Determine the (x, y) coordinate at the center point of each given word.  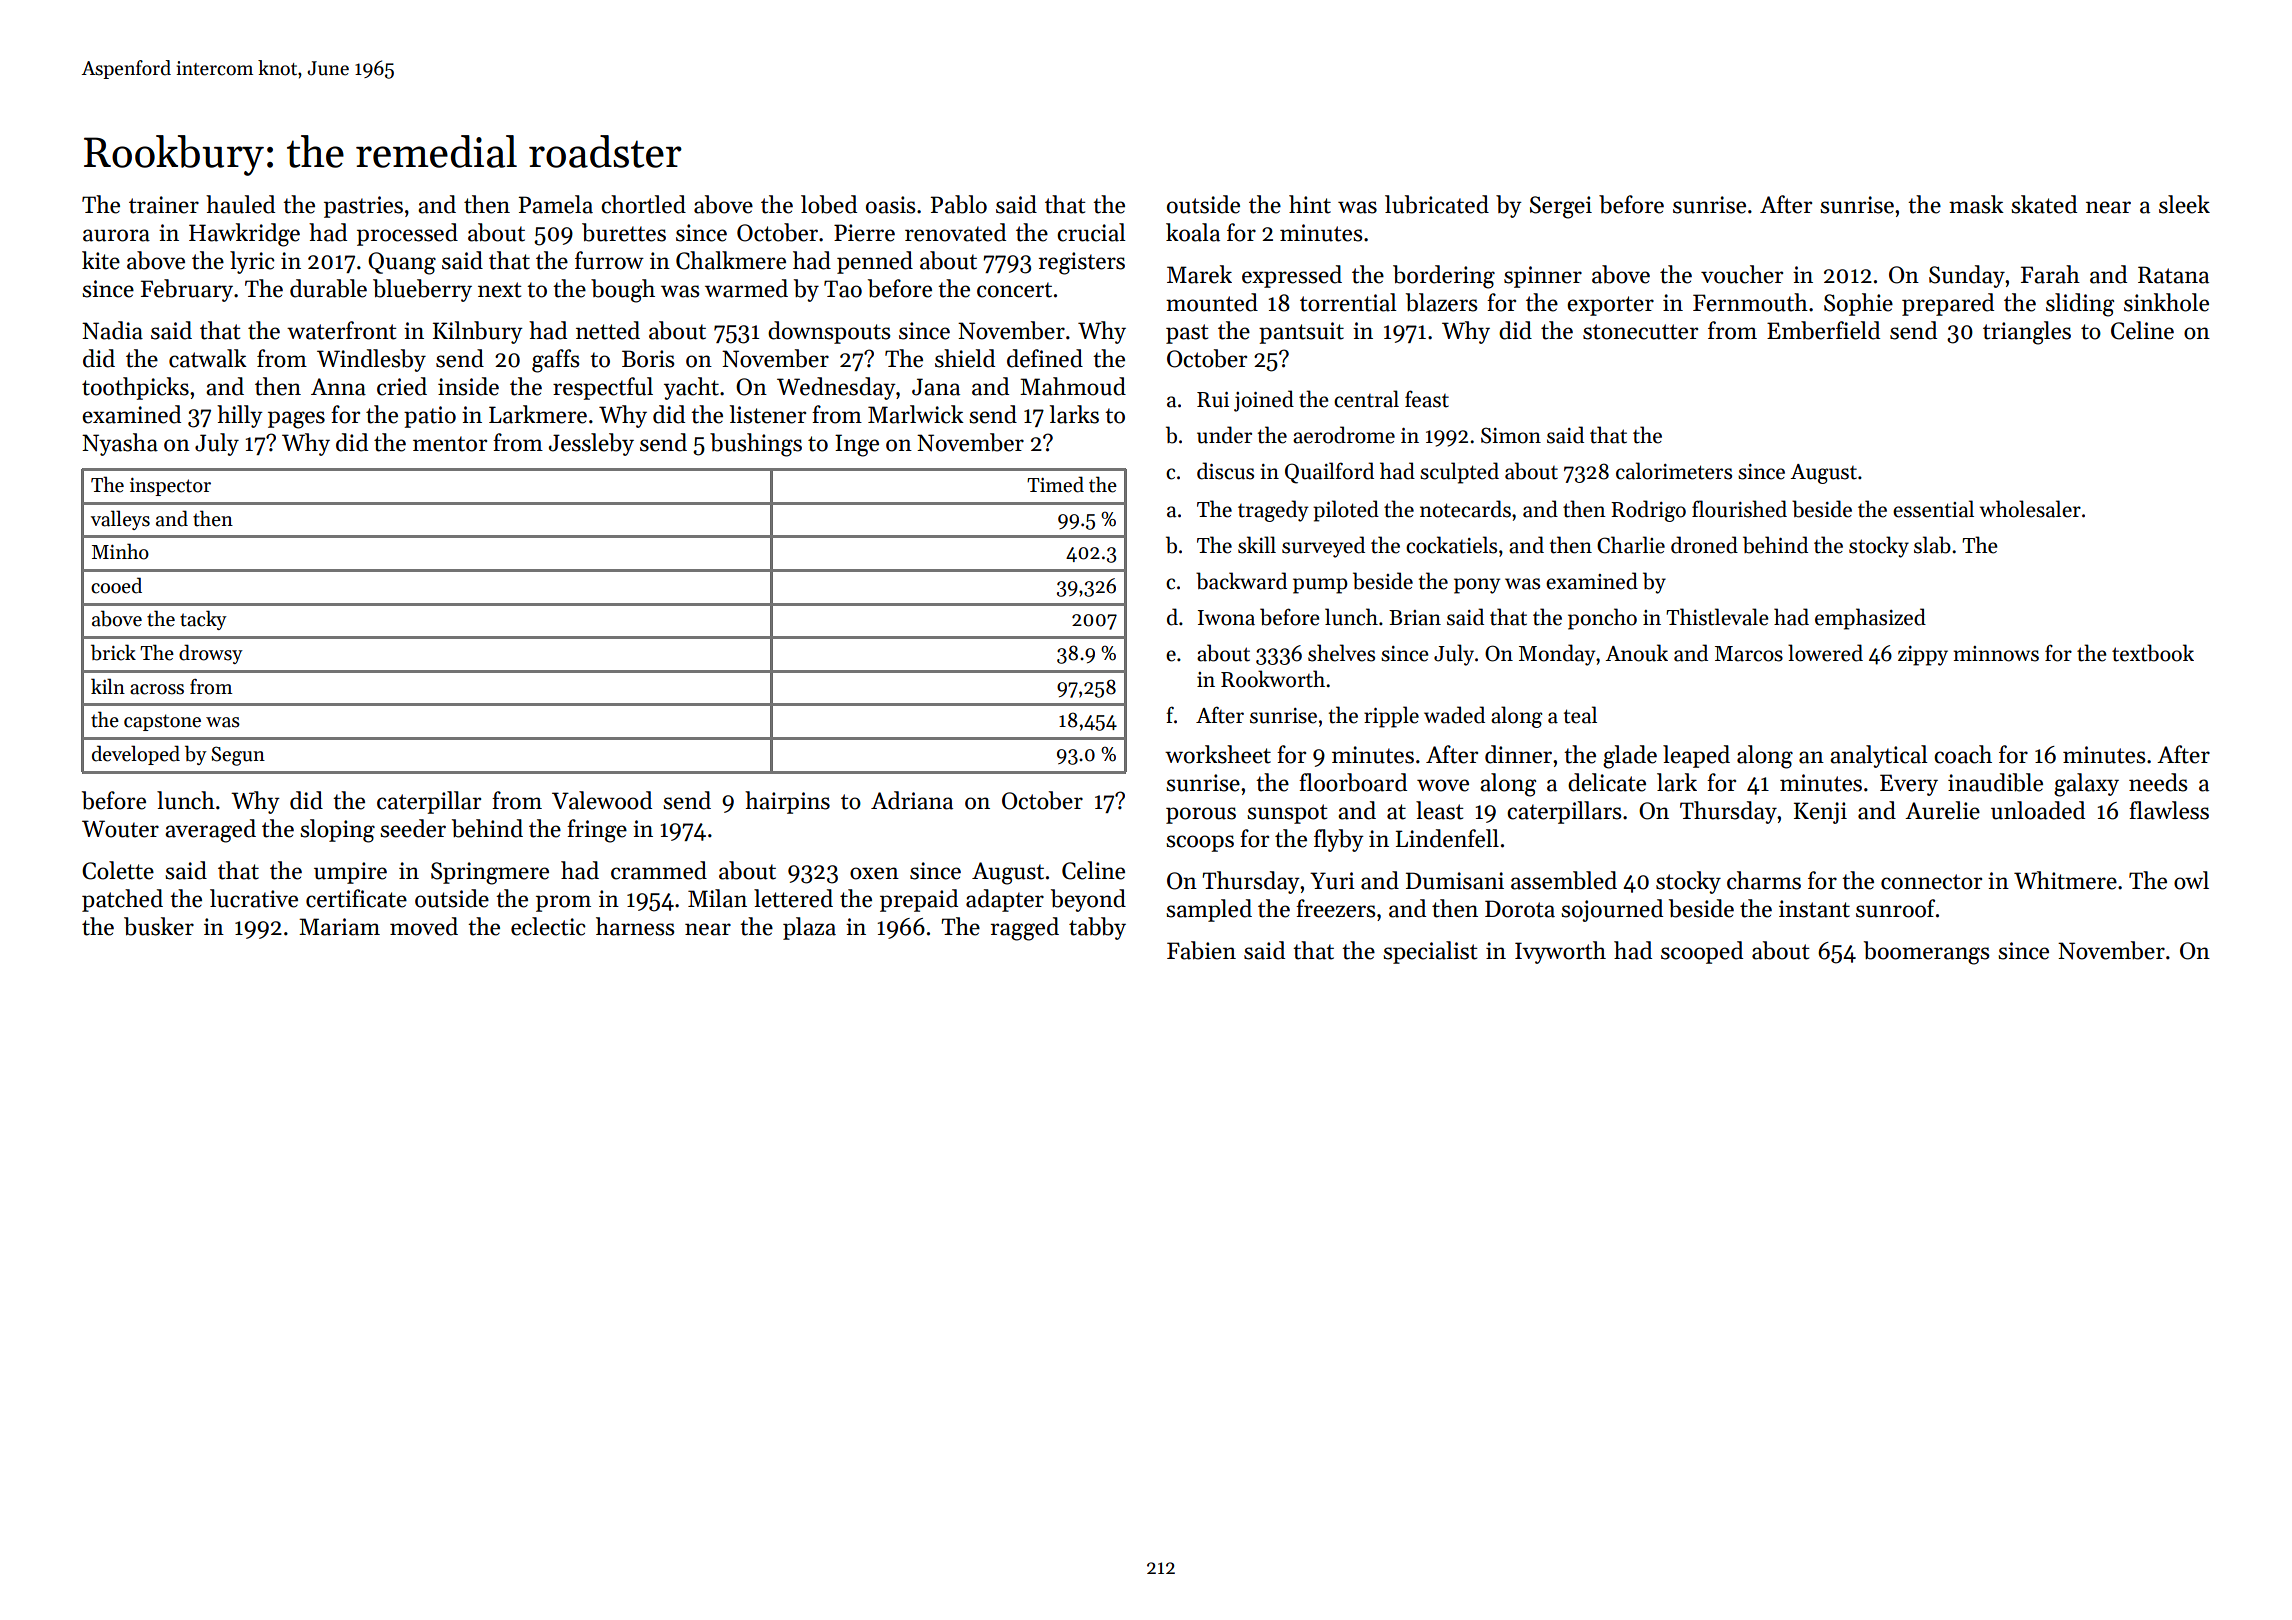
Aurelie (1942, 810)
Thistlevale (1717, 617)
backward (1241, 581)
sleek (2184, 204)
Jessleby (591, 444)
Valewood (602, 800)
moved (424, 926)
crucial (1091, 232)
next (500, 290)
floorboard (1353, 782)
